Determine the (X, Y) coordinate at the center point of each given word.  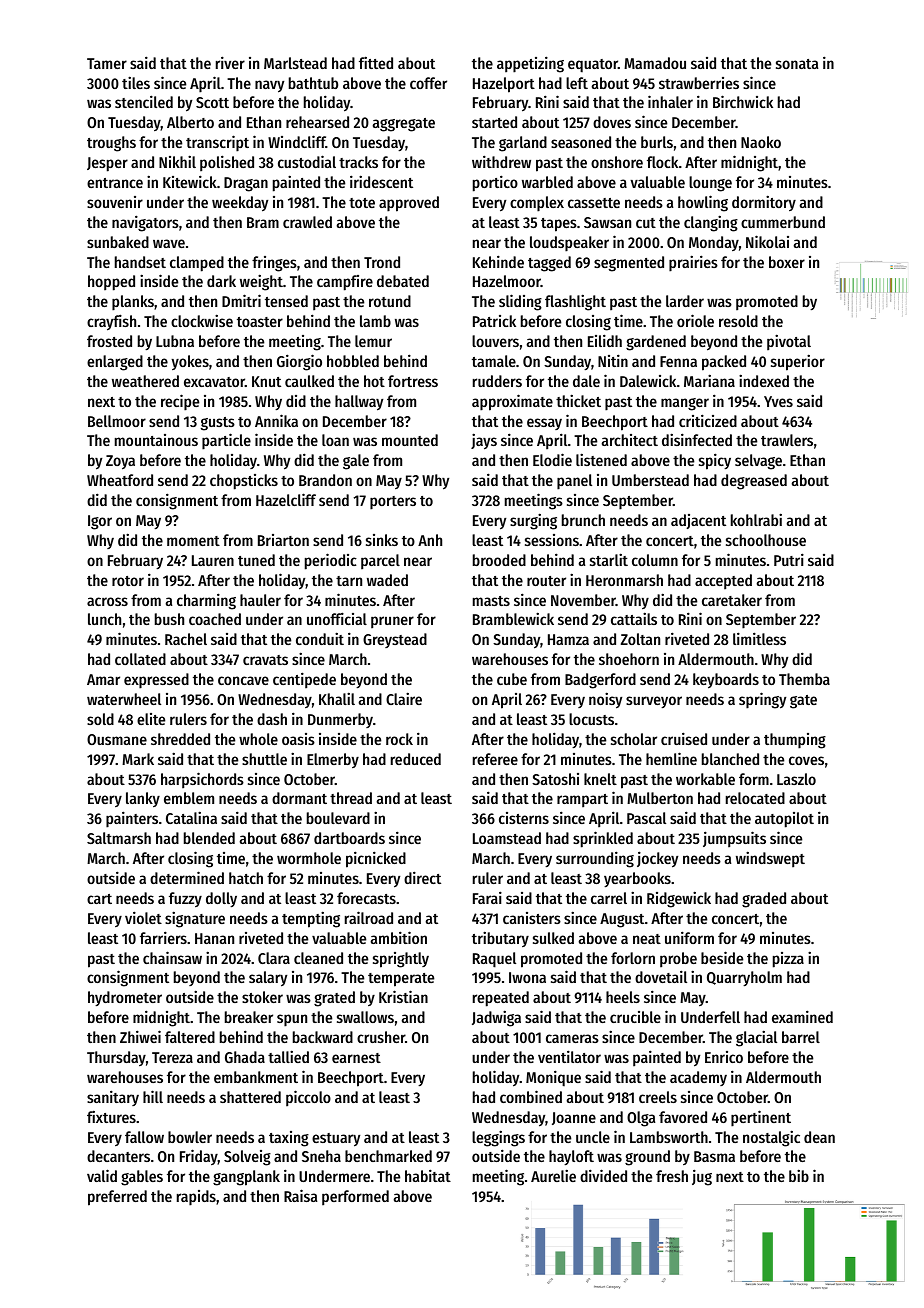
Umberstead (650, 480)
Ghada (245, 1057)
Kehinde (498, 261)
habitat (428, 1175)
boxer (787, 262)
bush (169, 619)
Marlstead (295, 63)
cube (512, 679)
